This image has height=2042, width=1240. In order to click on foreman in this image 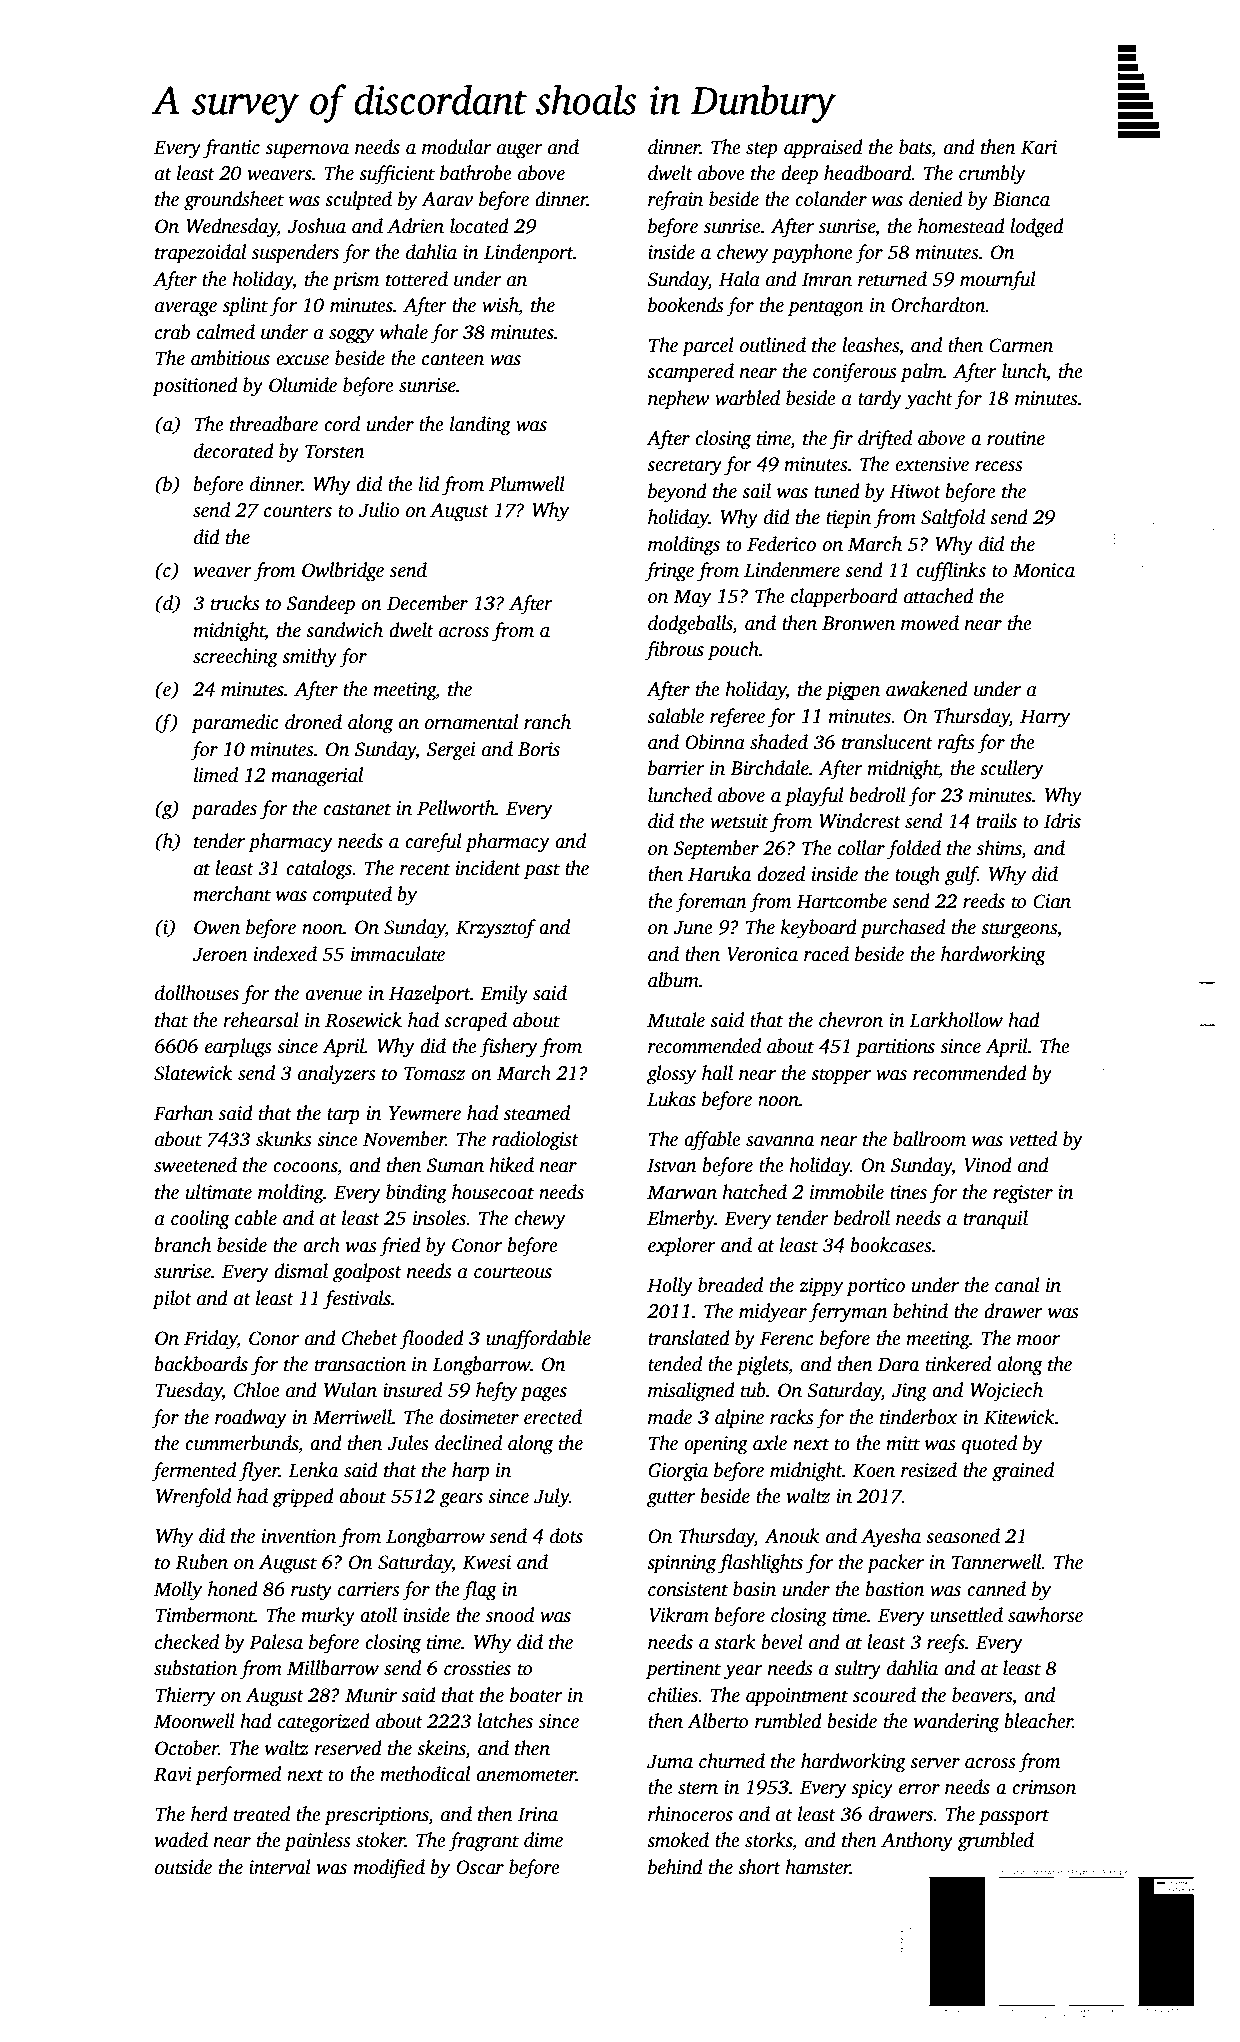, I will do `click(711, 903)`.
